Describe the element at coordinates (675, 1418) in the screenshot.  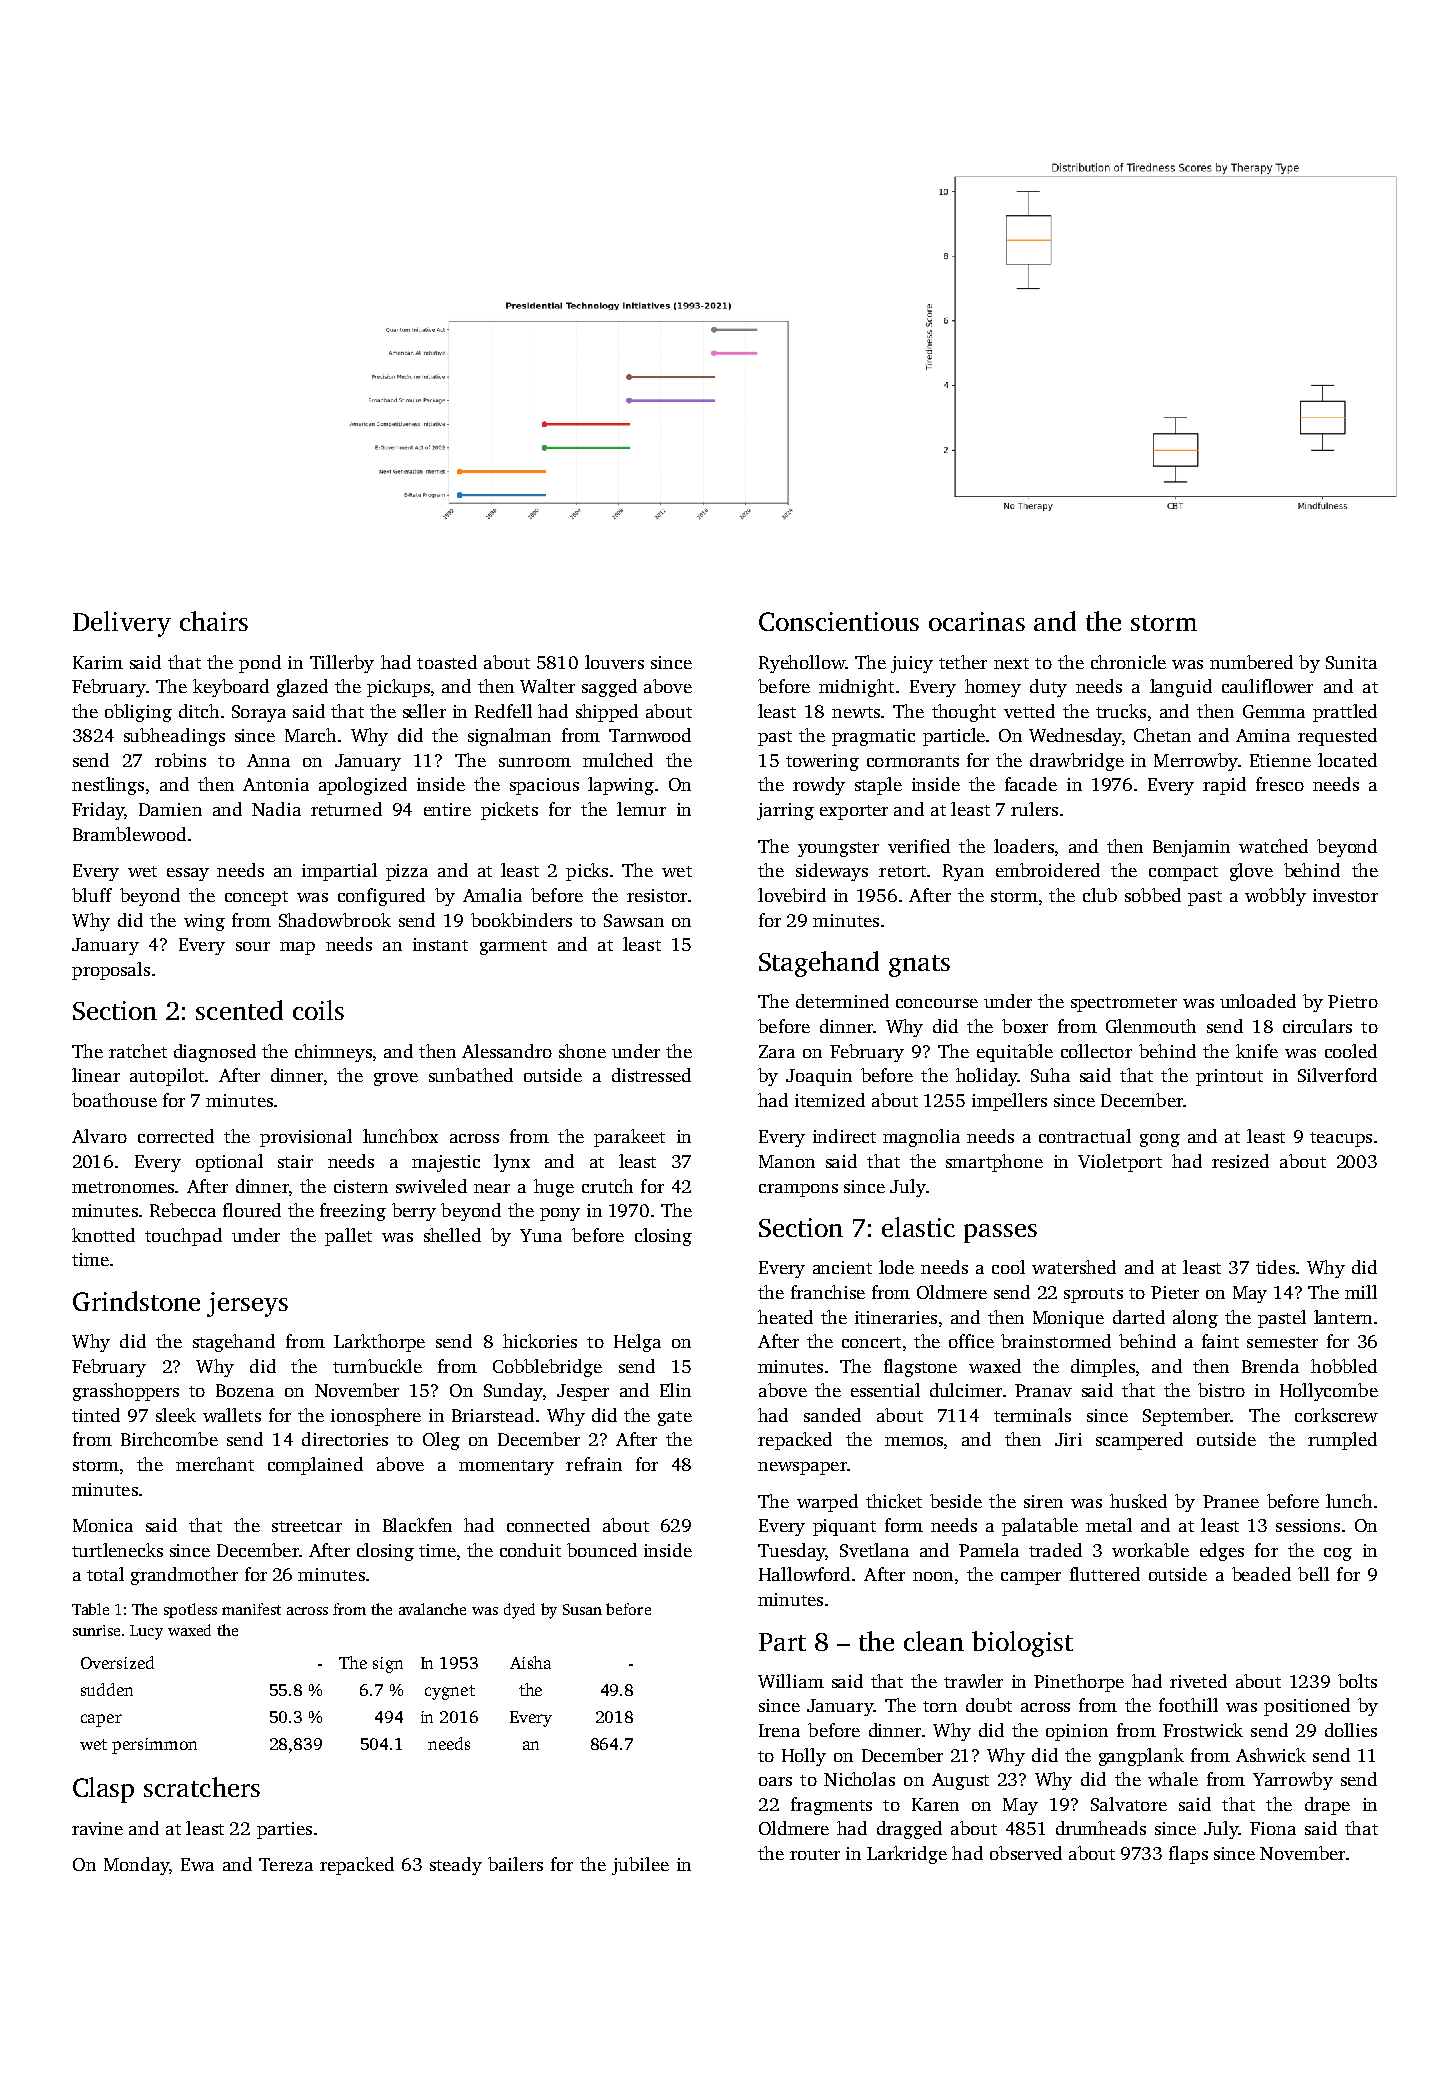
I see `gate` at that location.
